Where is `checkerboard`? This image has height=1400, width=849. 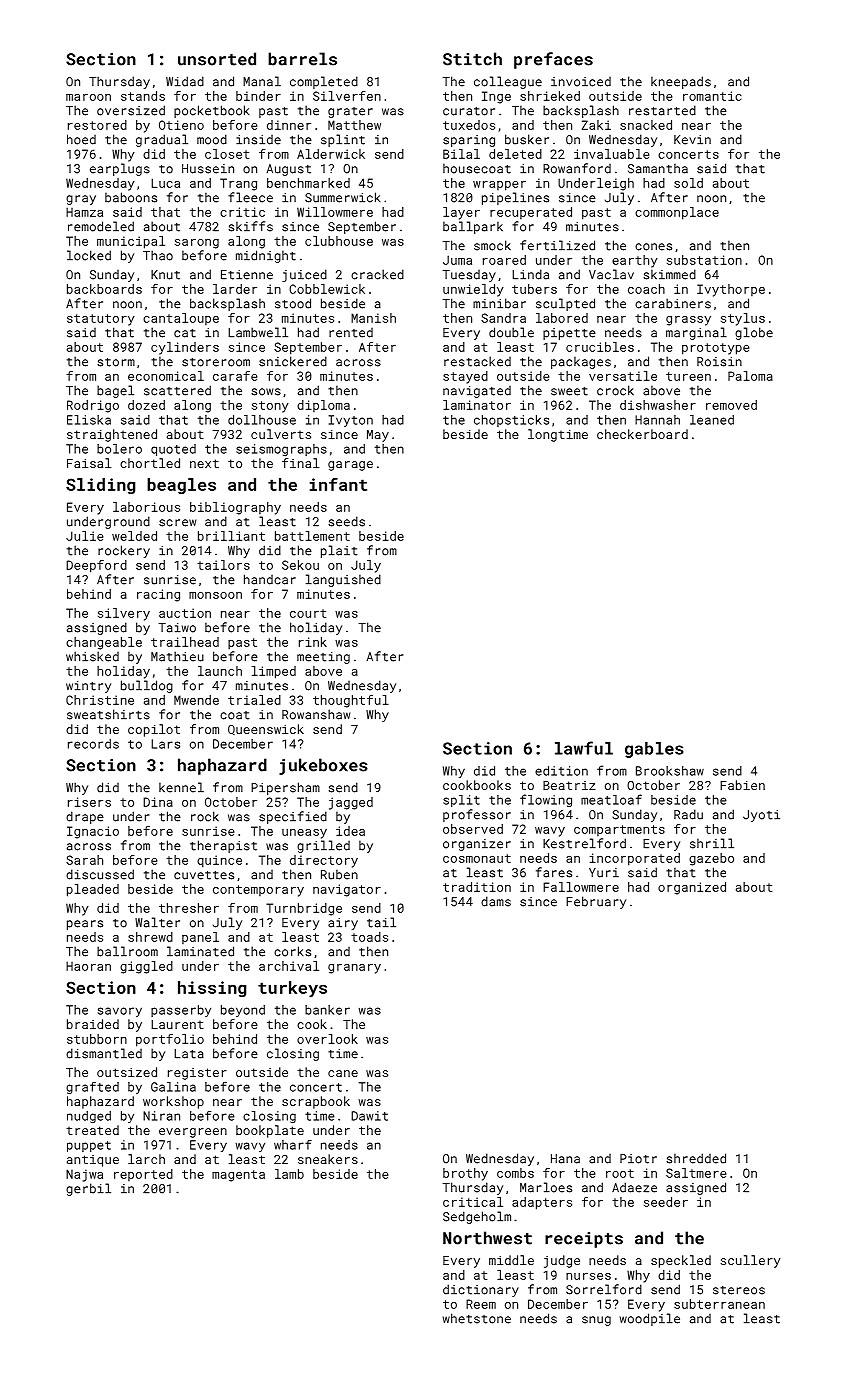
checkerboard is located at coordinates (642, 434).
